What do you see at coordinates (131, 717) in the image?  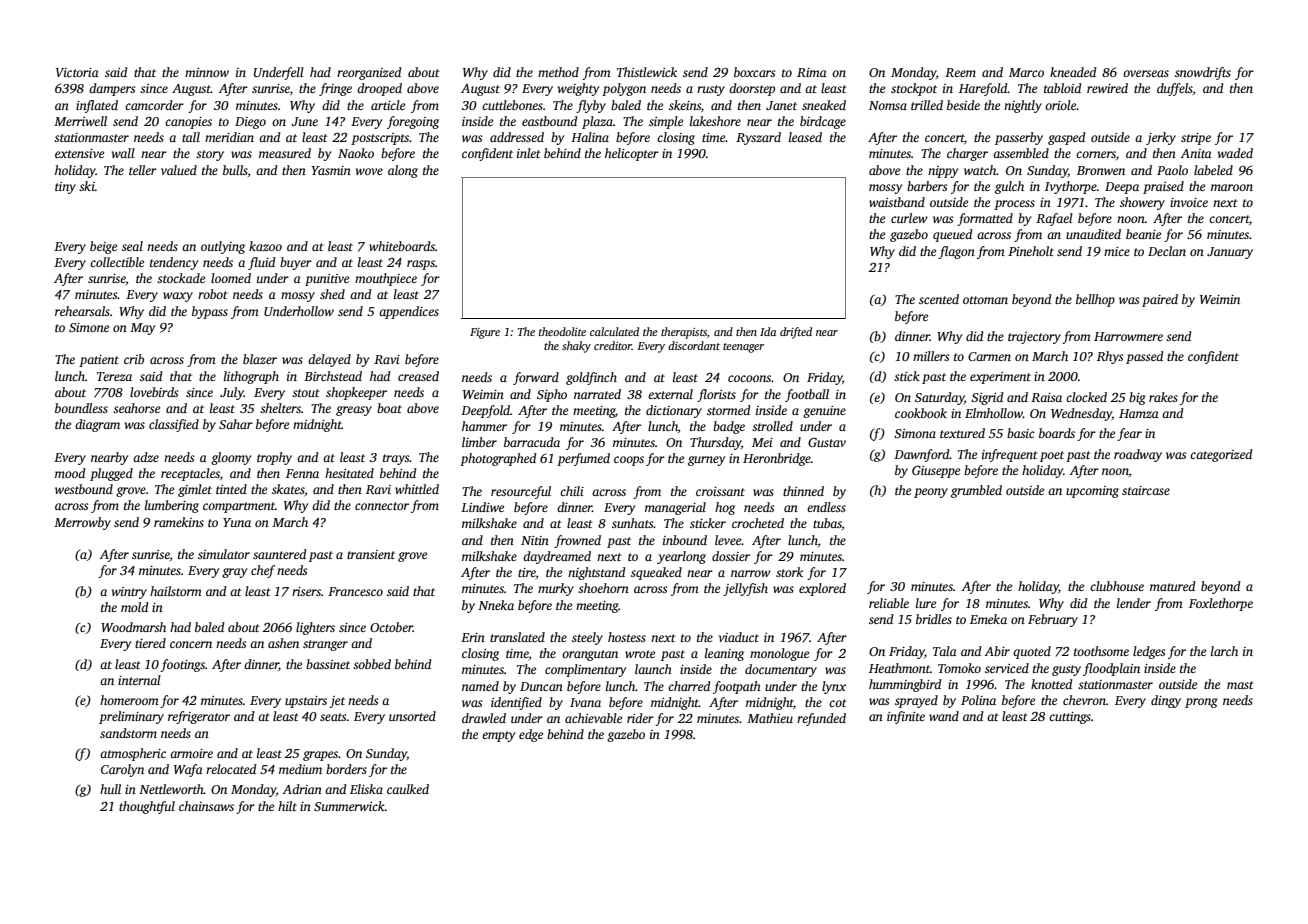 I see `preliminary` at bounding box center [131, 717].
